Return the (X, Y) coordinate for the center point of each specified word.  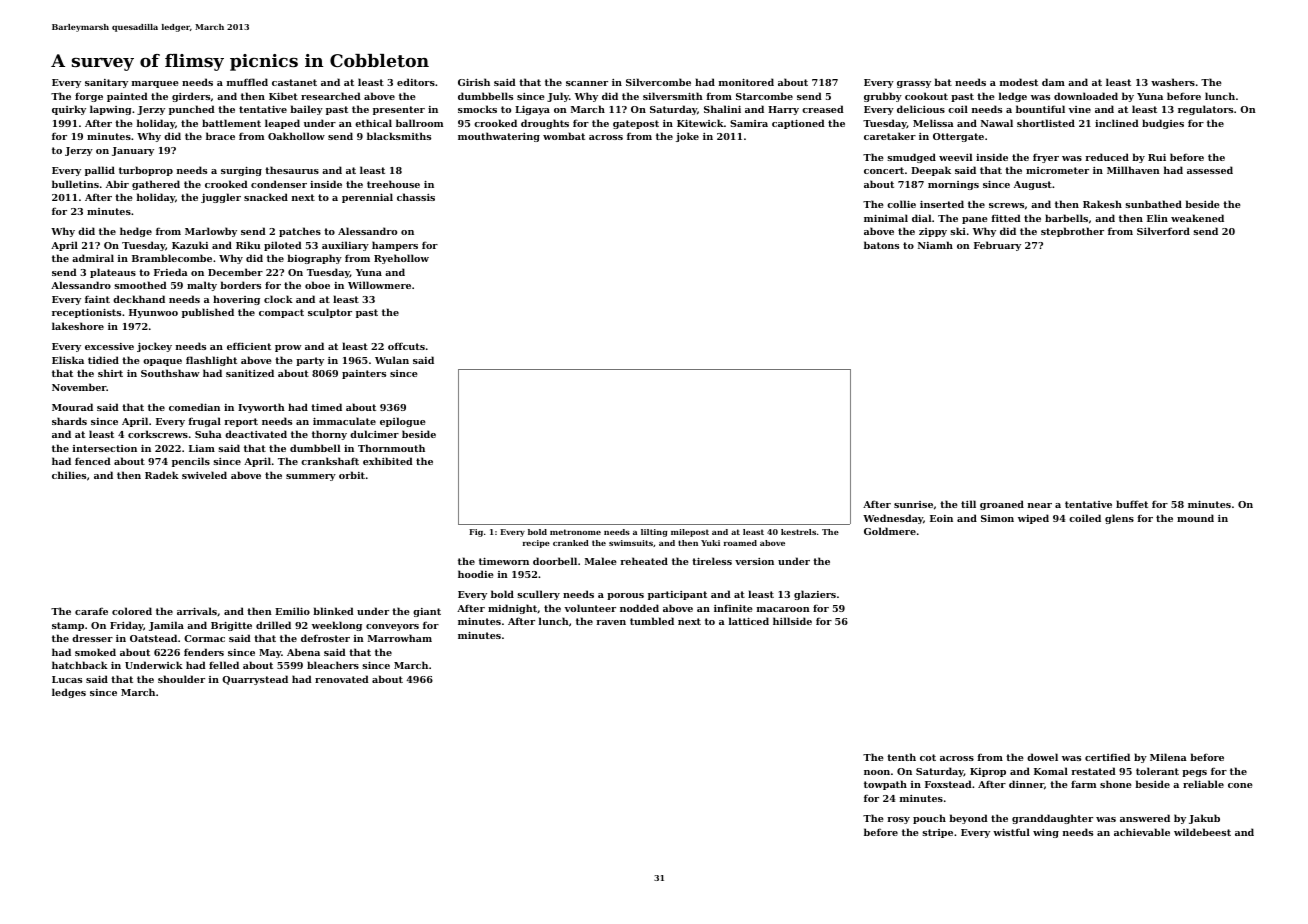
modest (1019, 82)
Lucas (67, 679)
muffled (247, 82)
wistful (1011, 832)
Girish (474, 82)
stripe (937, 833)
